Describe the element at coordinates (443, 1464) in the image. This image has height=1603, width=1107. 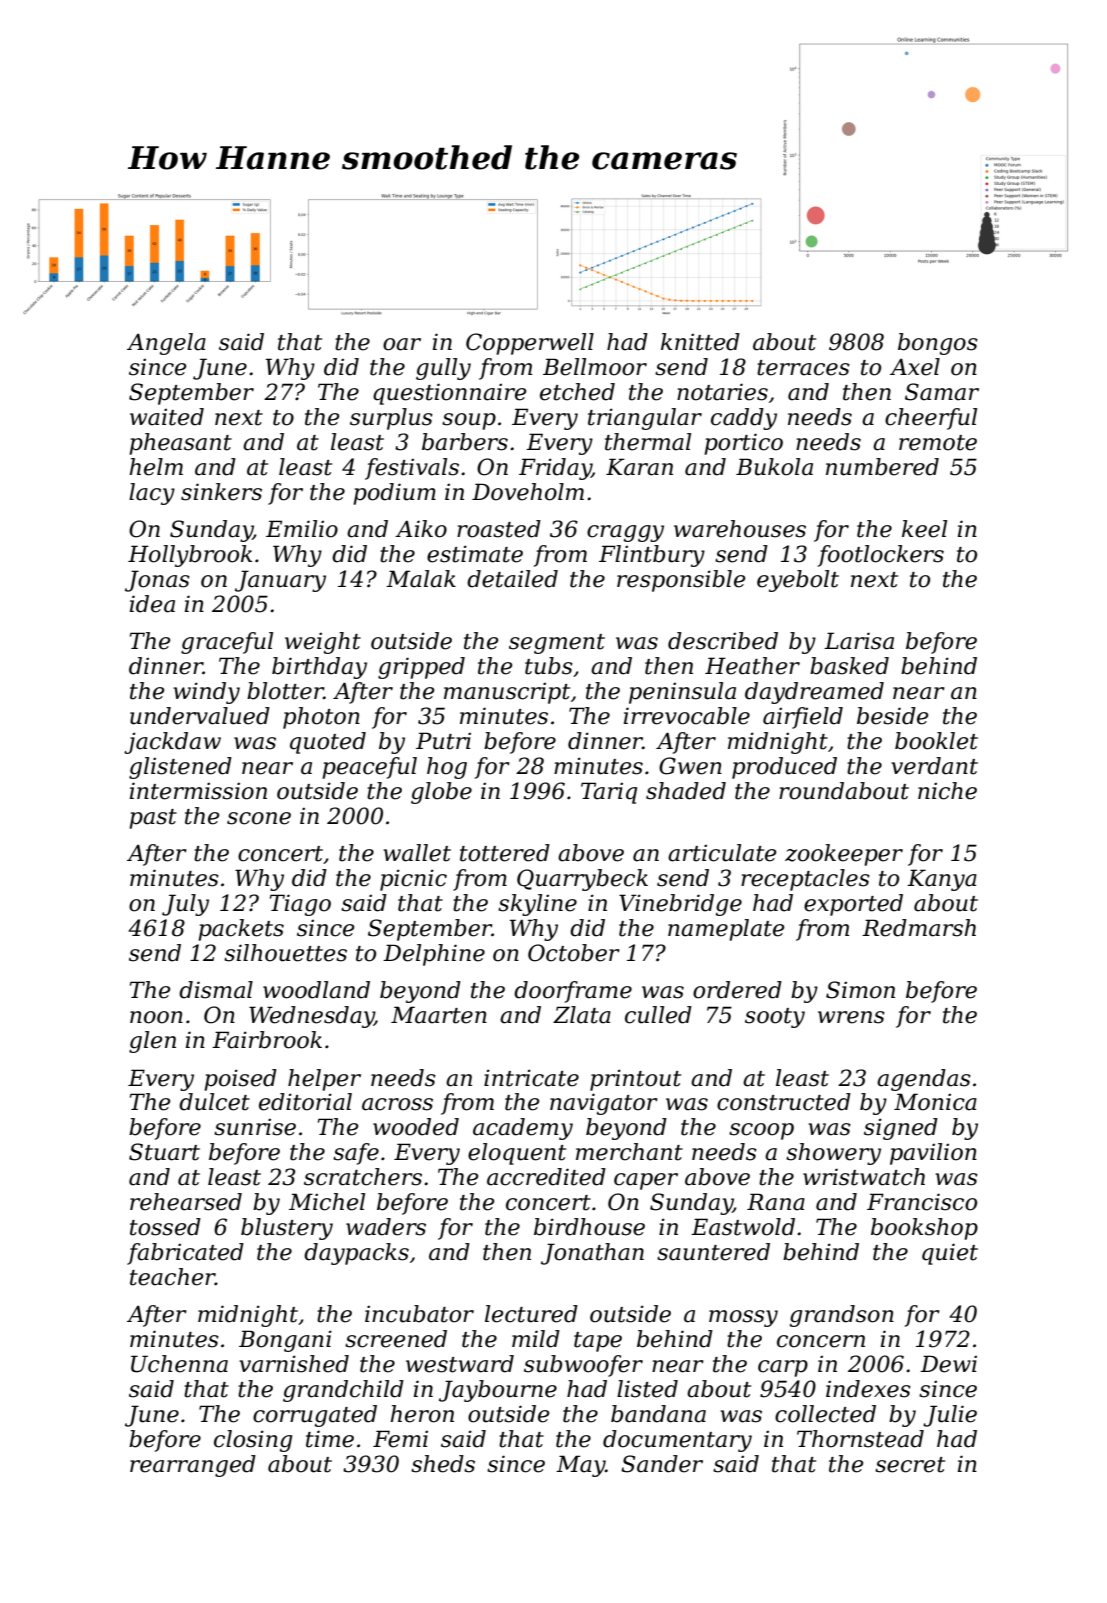
I see `sheds` at that location.
